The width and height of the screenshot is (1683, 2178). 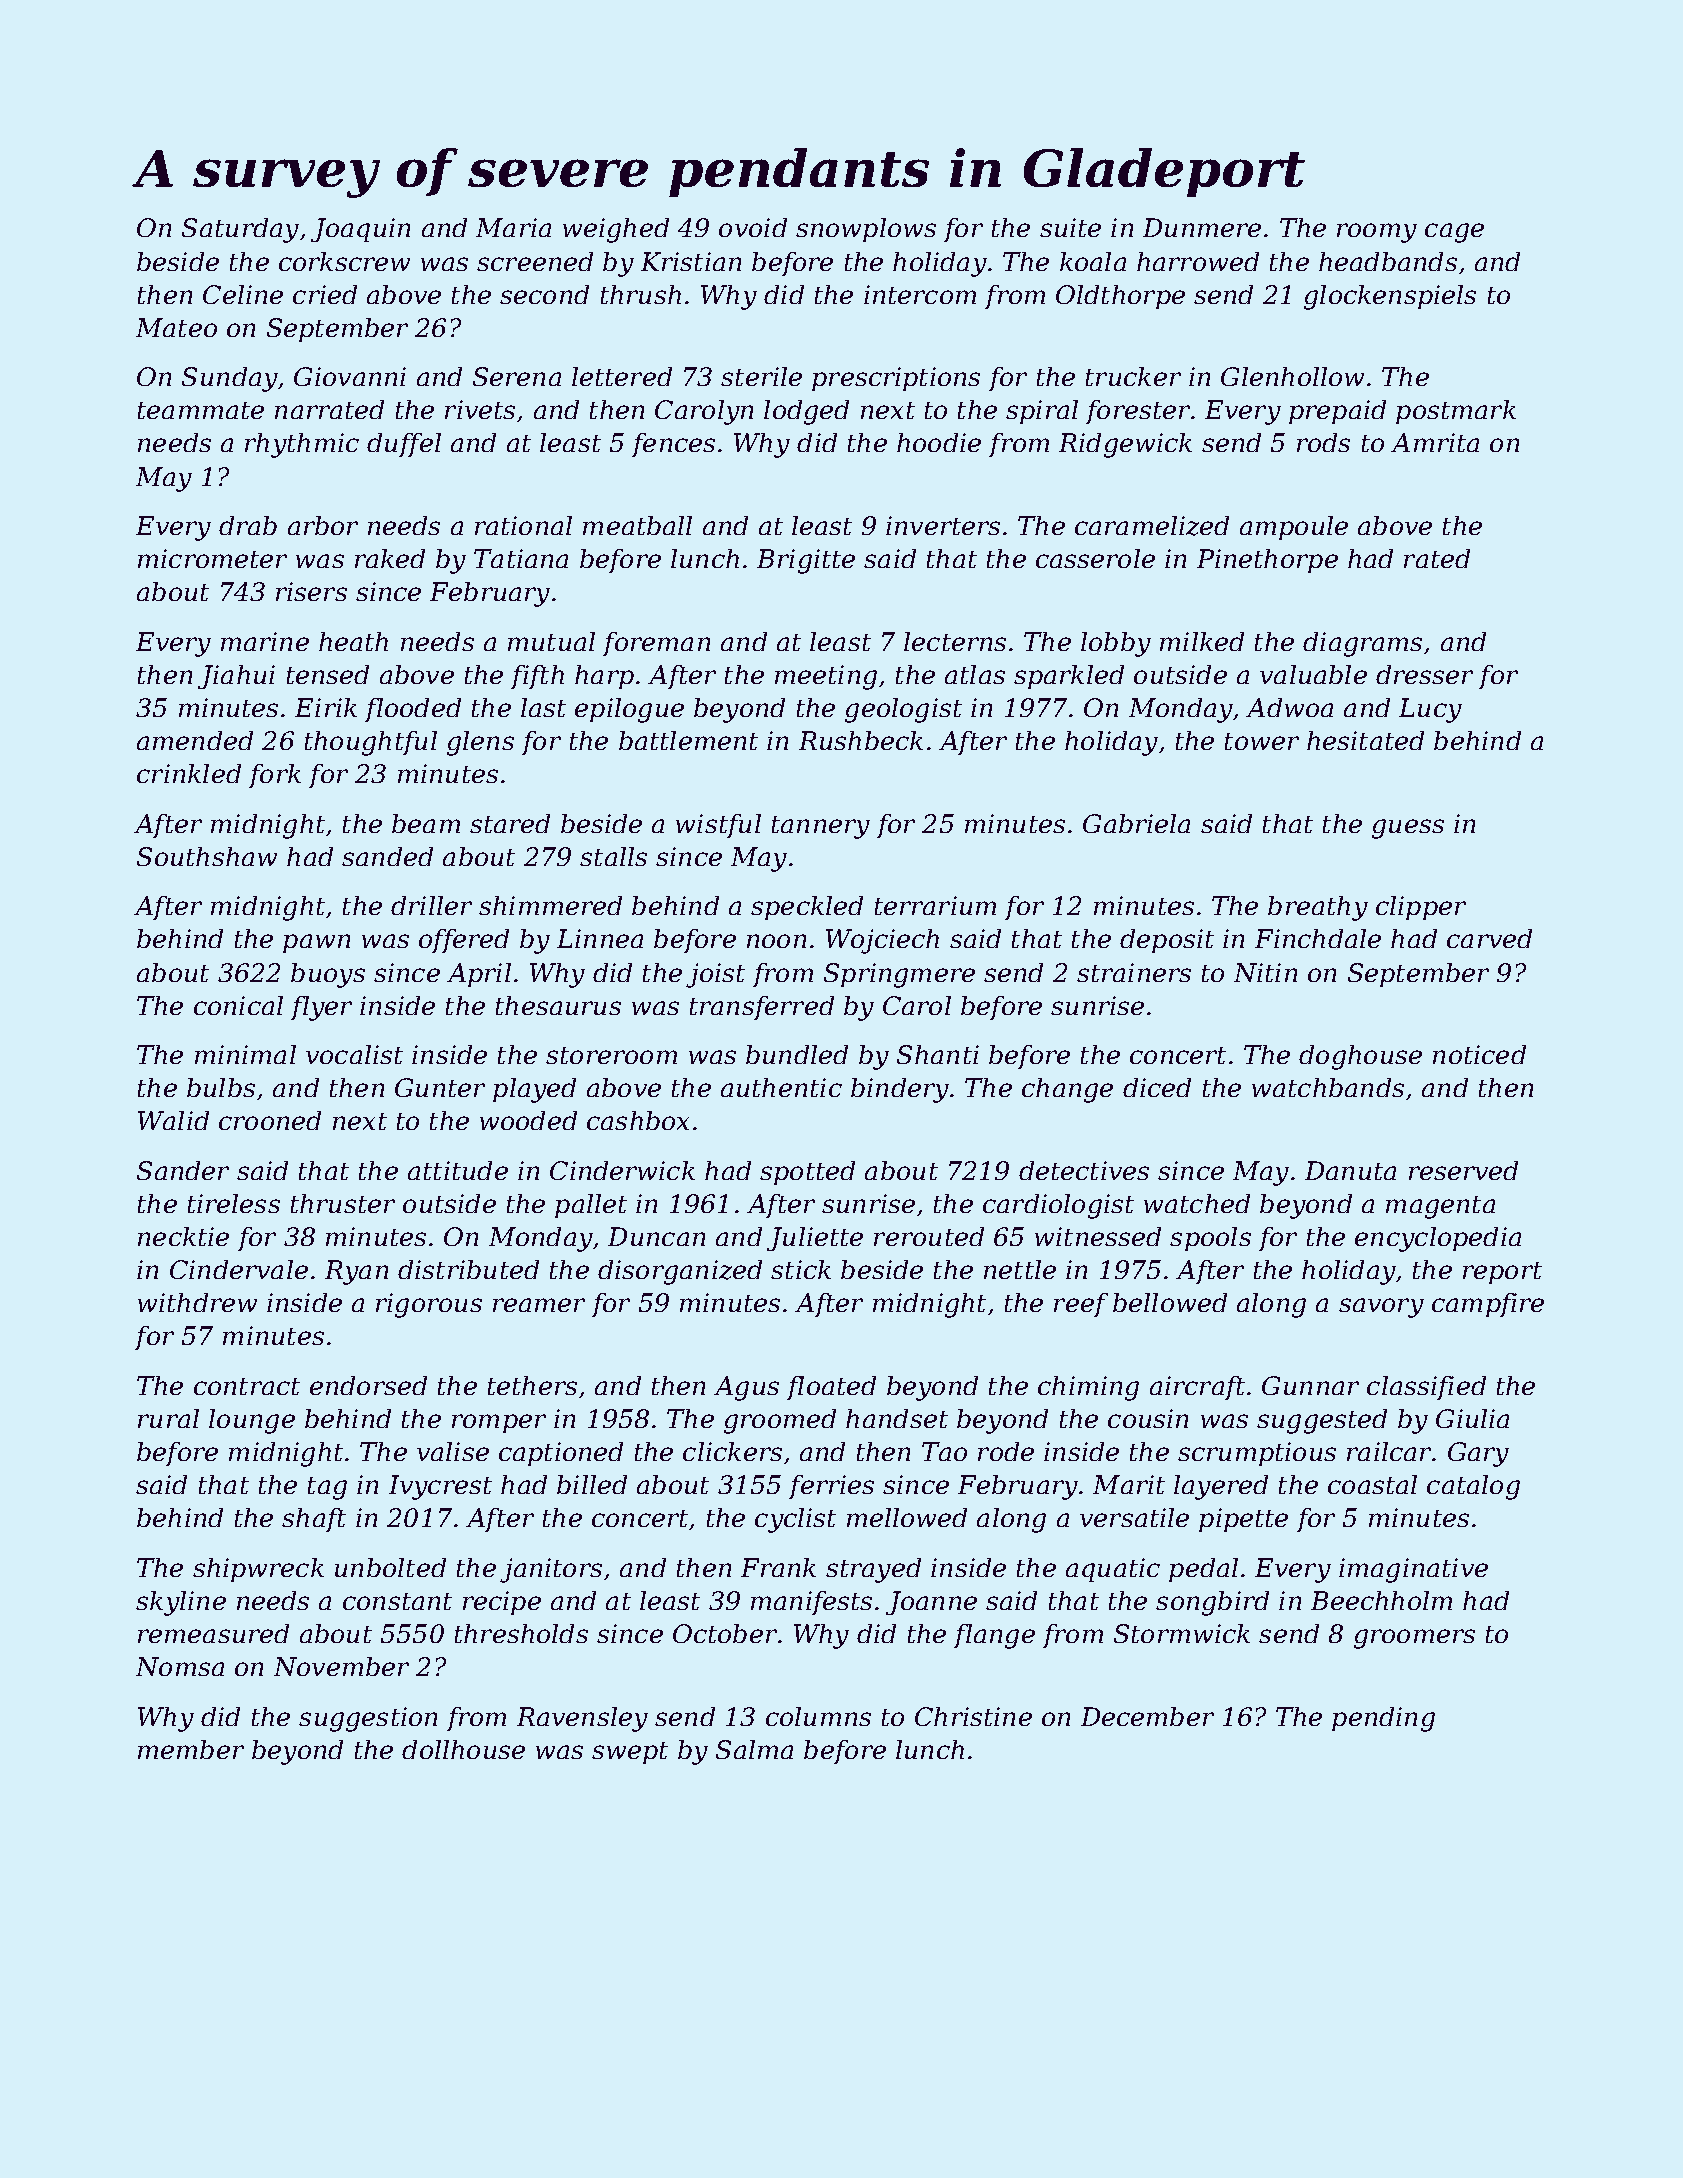 What do you see at coordinates (463, 1749) in the screenshot?
I see `dollhouse` at bounding box center [463, 1749].
